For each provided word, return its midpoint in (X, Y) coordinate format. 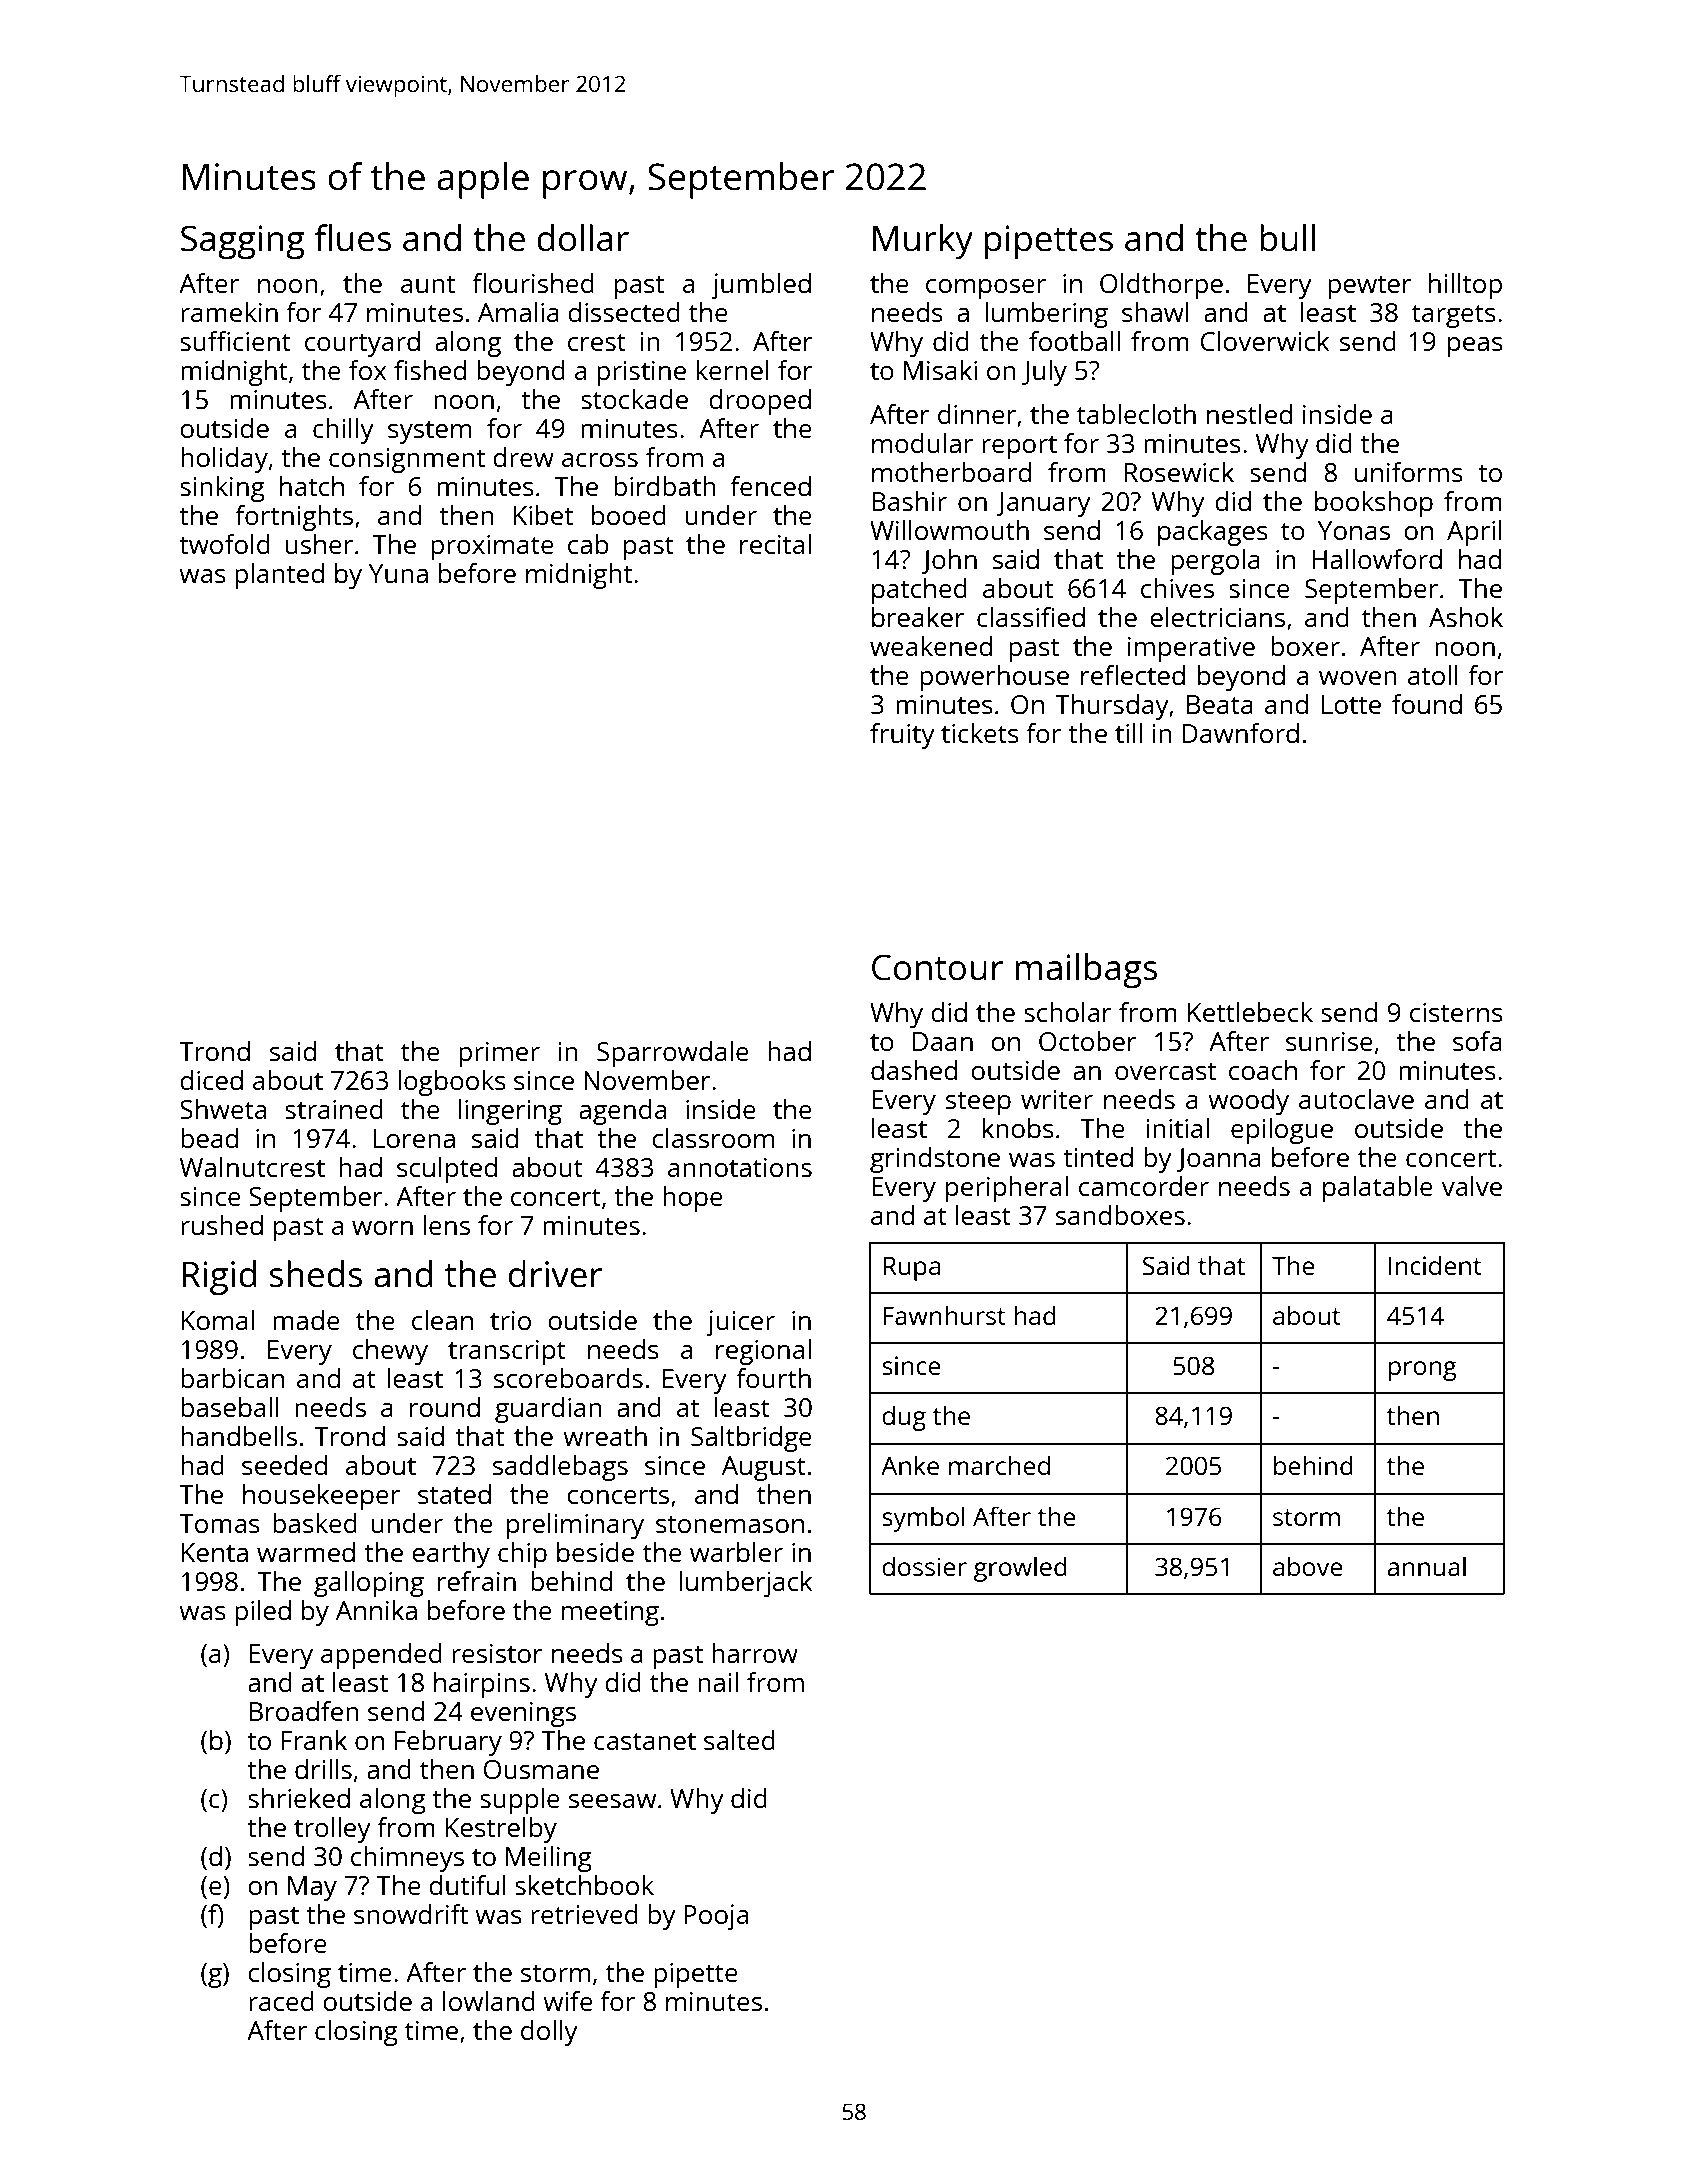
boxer (1305, 646)
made (306, 1320)
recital (775, 544)
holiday (224, 460)
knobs (1018, 1128)
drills (323, 1769)
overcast (1165, 1071)
